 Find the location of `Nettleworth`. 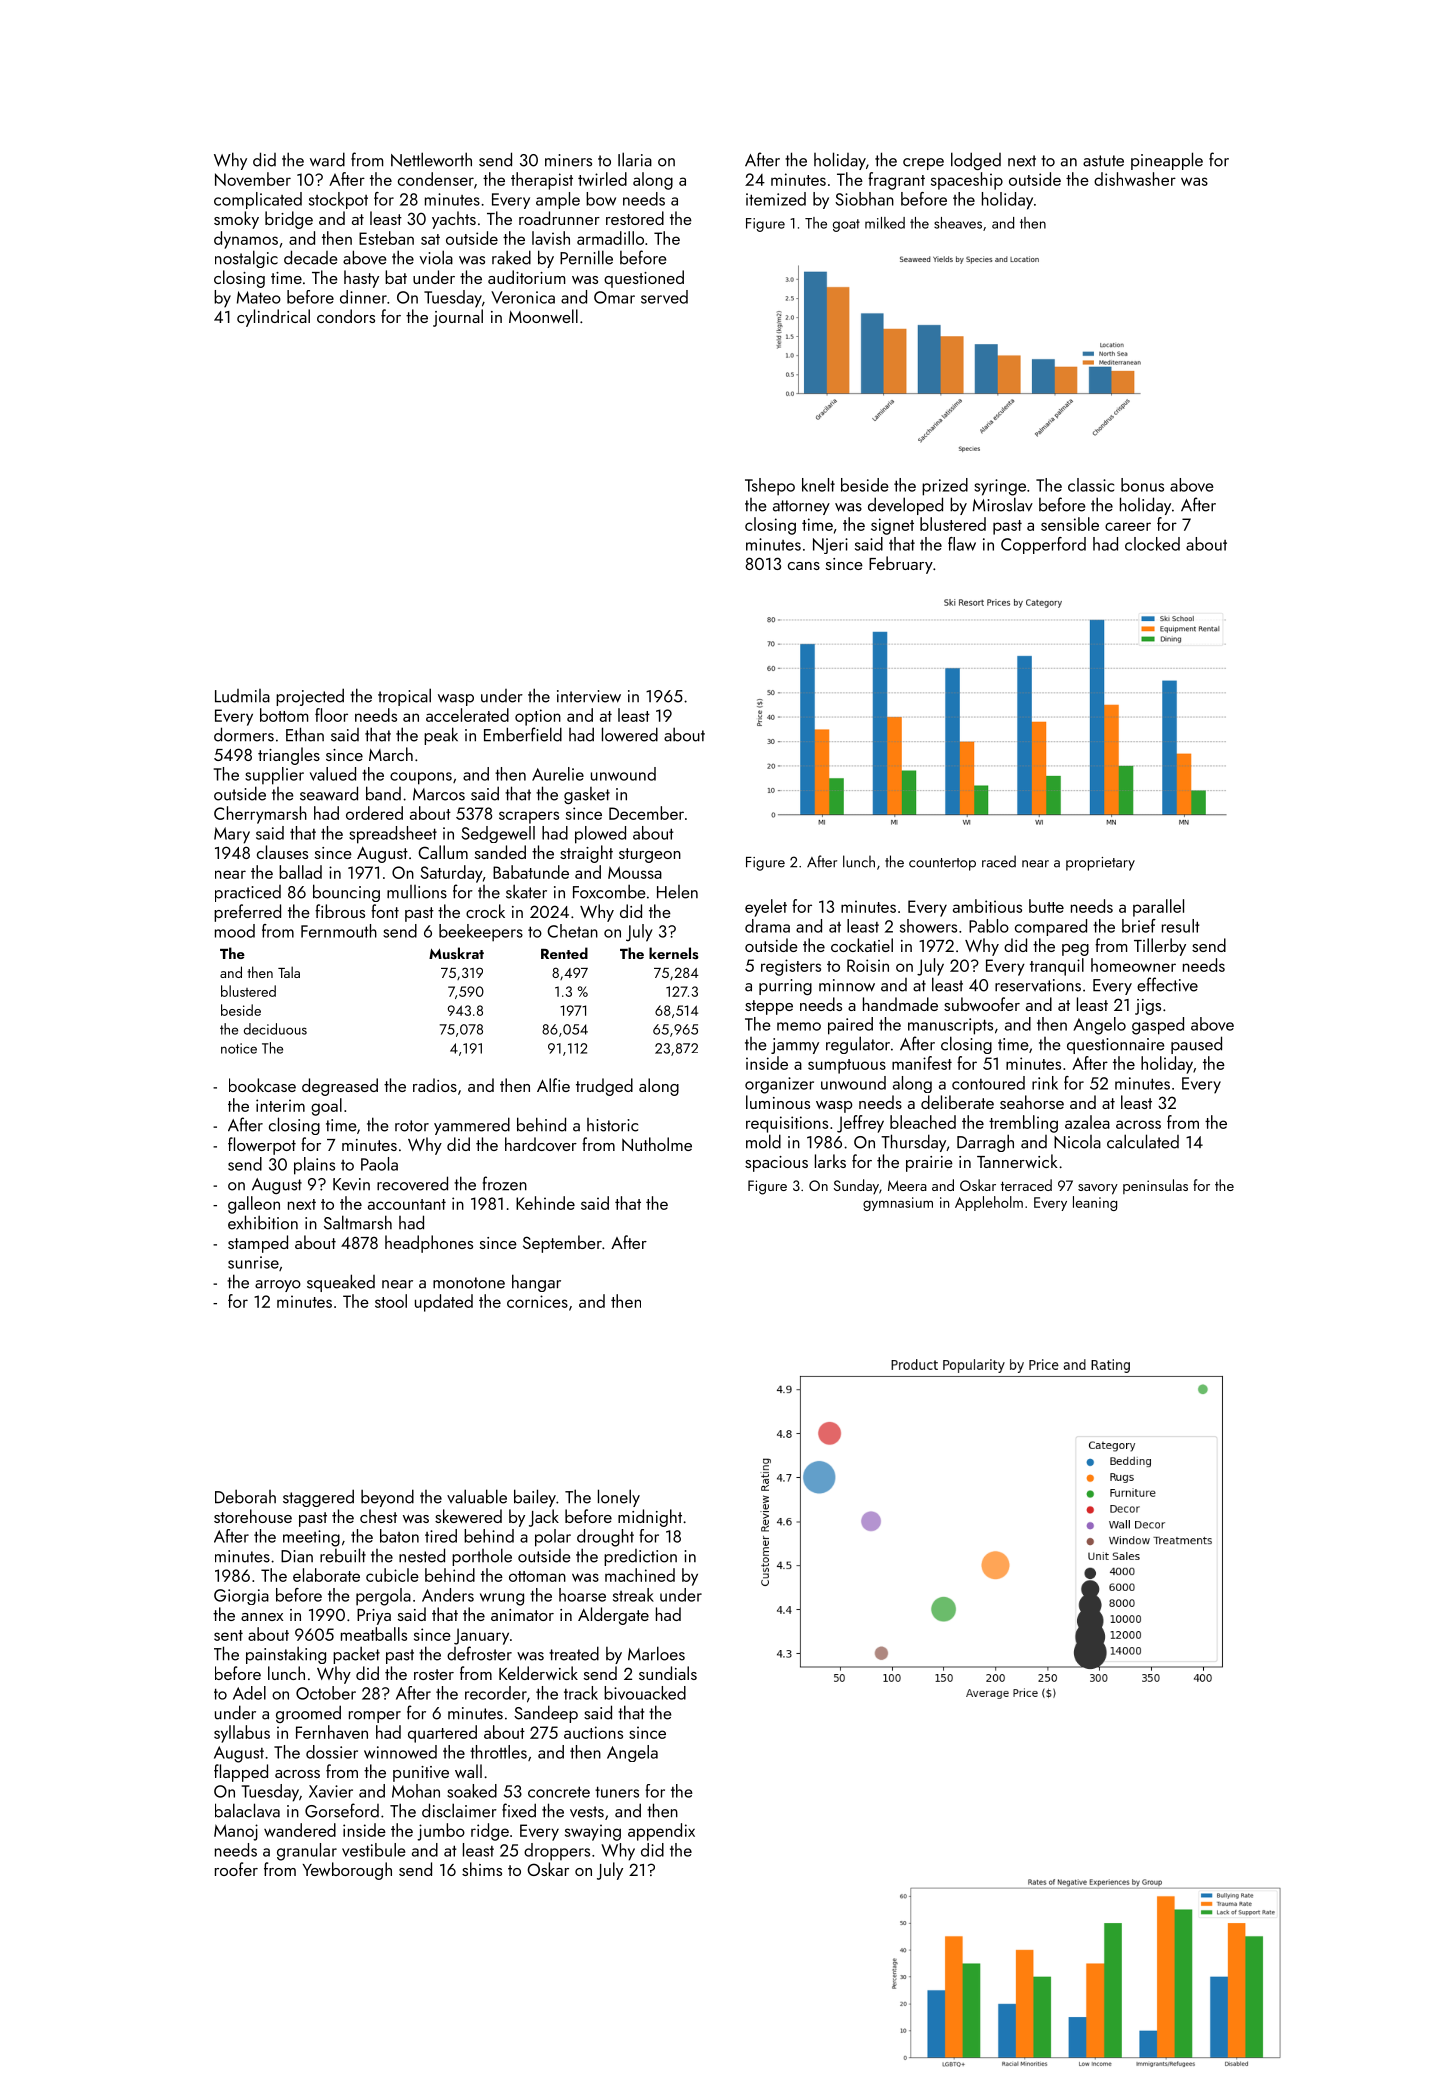

Nettleworth is located at coordinates (431, 159).
